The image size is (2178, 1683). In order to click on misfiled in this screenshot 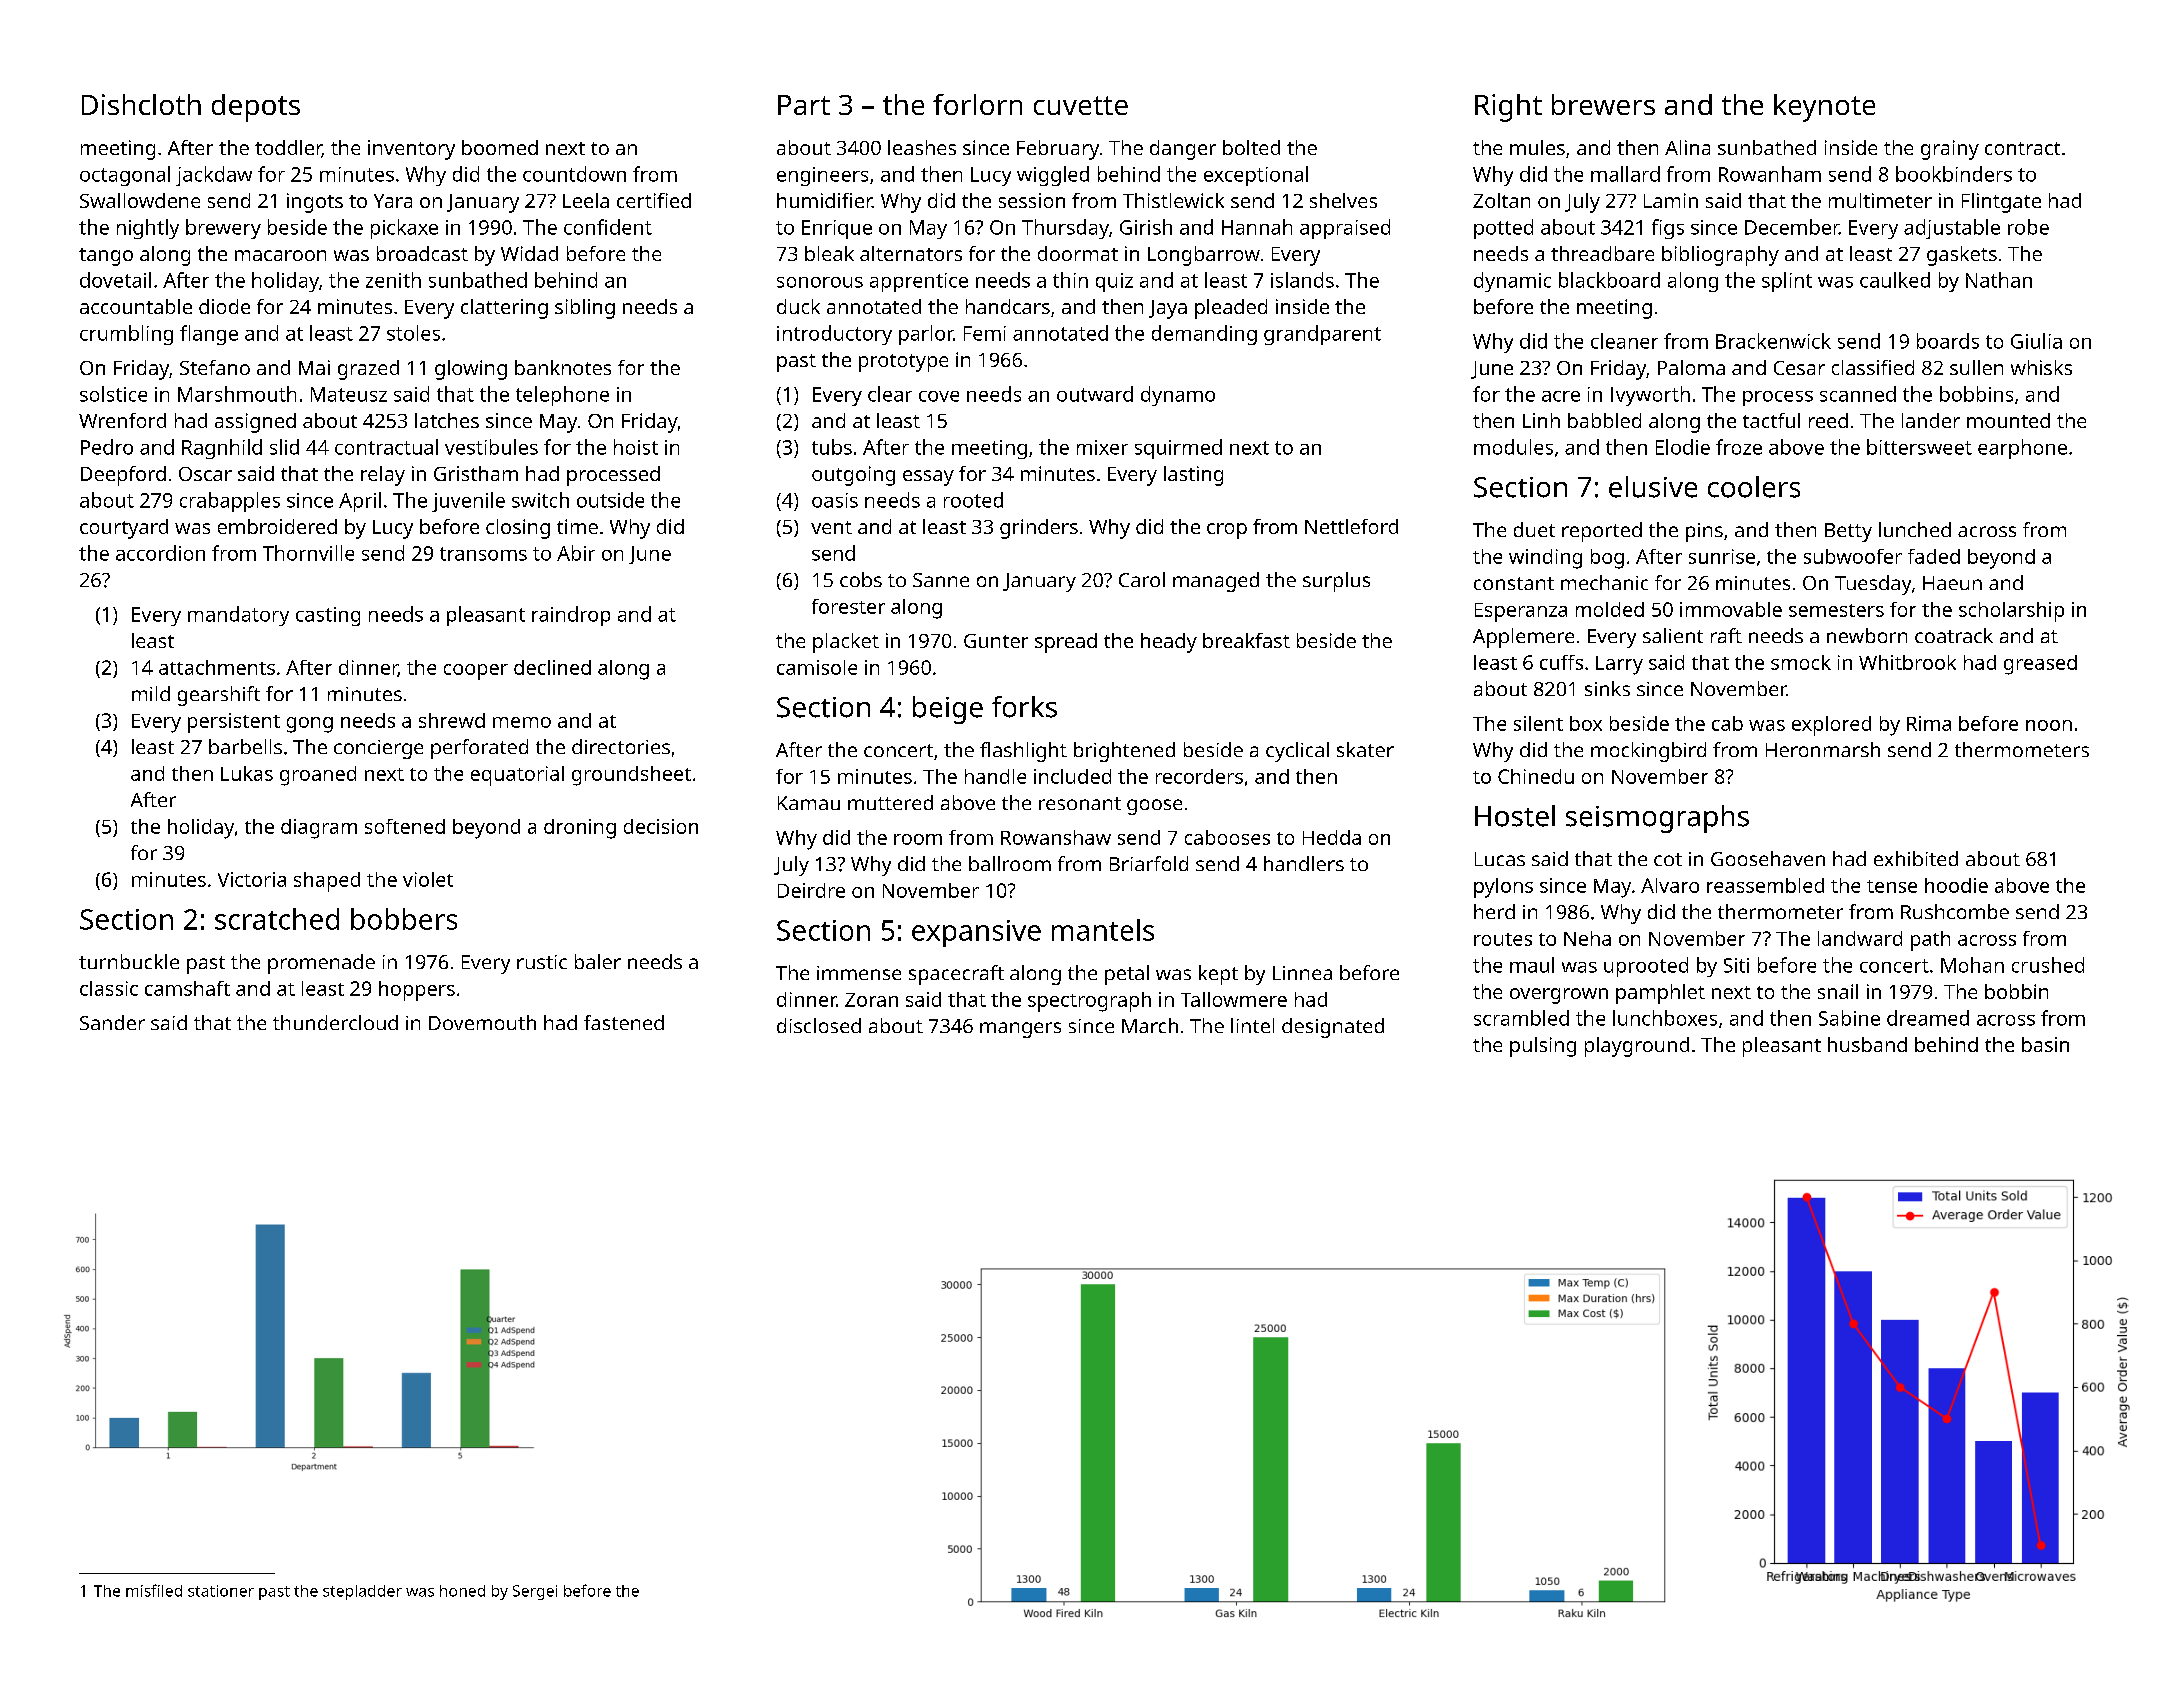, I will do `click(154, 1590)`.
